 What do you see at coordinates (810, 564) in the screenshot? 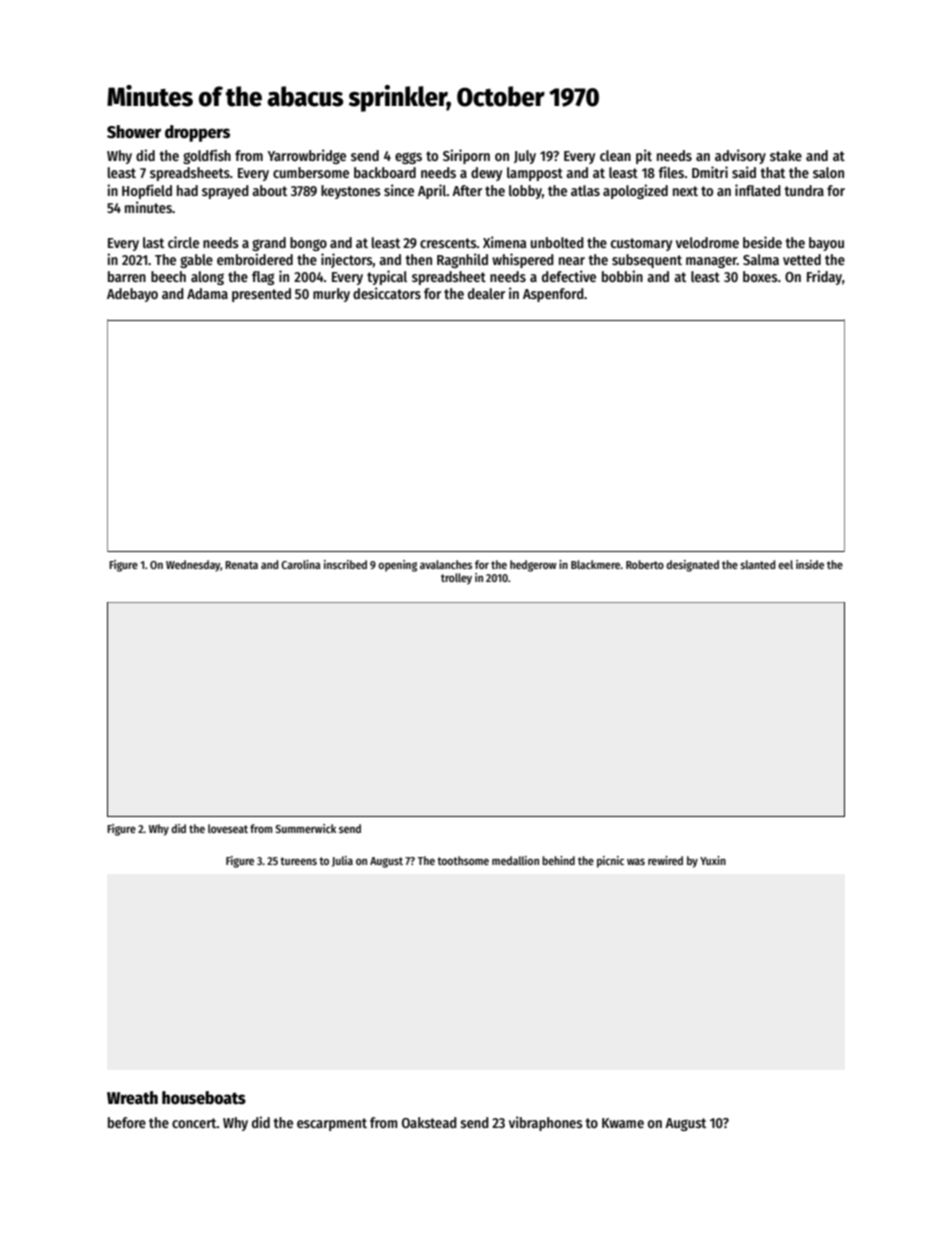
I see `inside` at bounding box center [810, 564].
